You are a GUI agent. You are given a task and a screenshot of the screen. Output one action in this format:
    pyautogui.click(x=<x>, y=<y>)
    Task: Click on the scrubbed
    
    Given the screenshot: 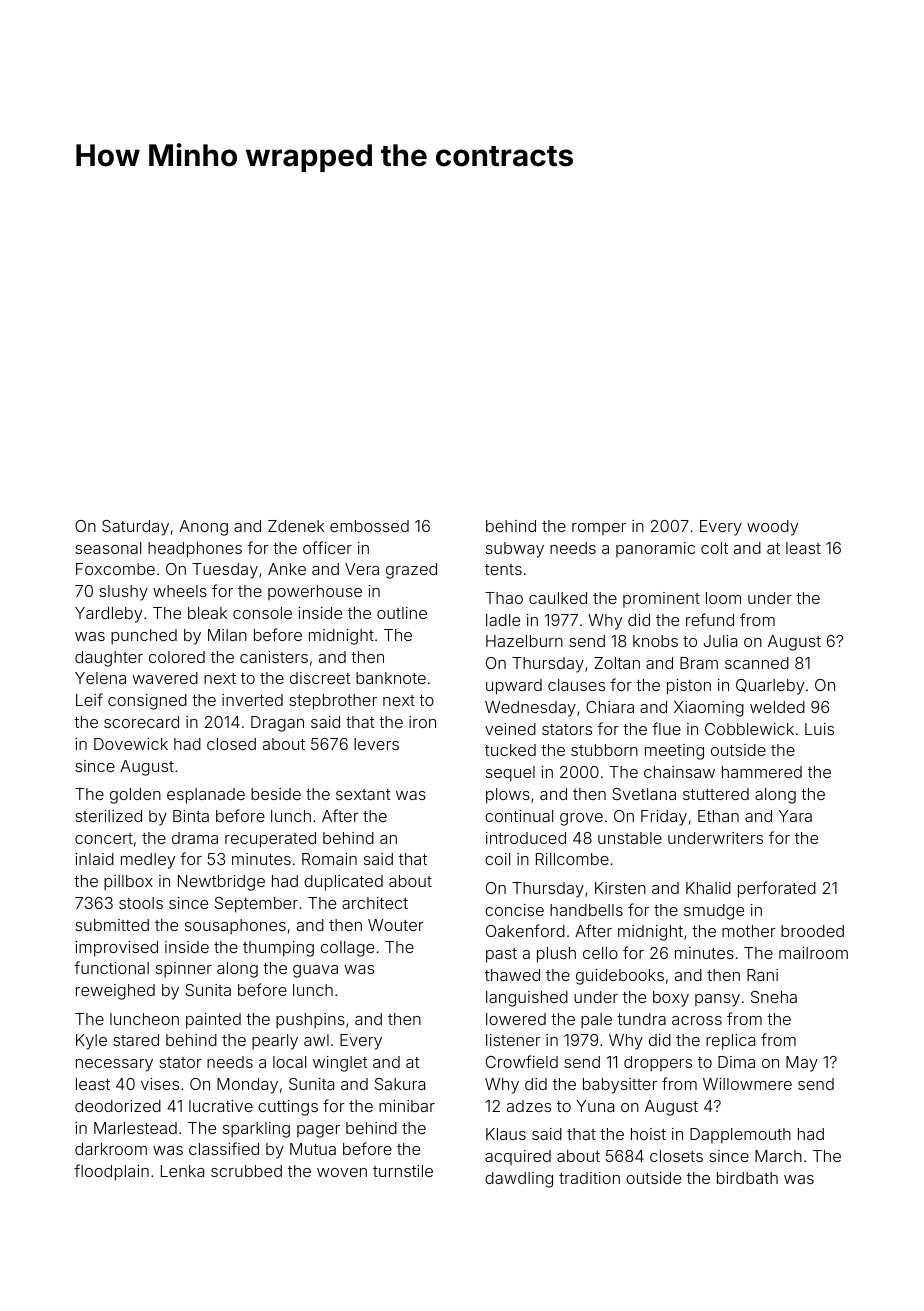 What is the action you would take?
    pyautogui.click(x=246, y=1171)
